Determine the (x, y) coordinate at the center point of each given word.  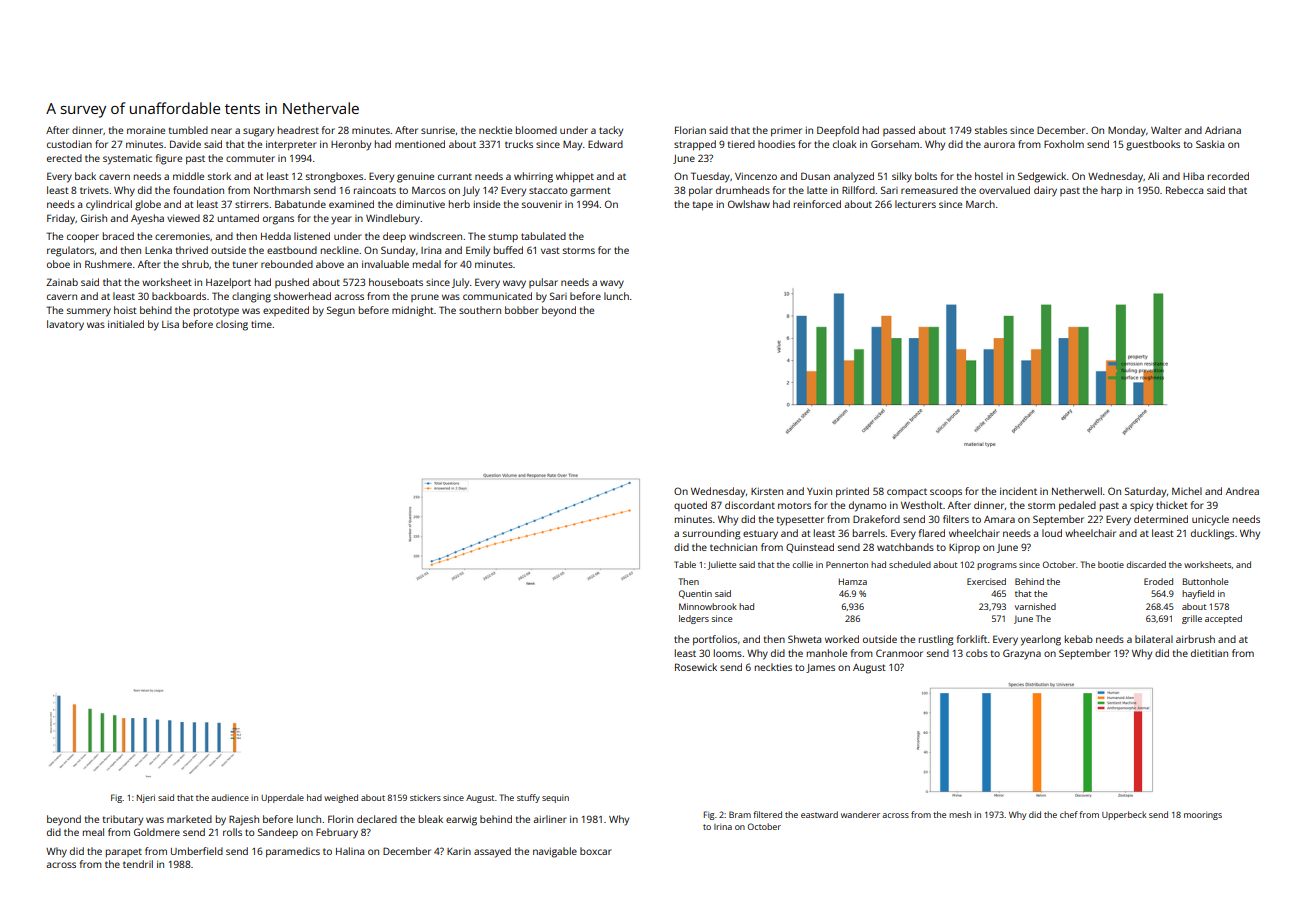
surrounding (712, 534)
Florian (690, 130)
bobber (522, 310)
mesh (960, 814)
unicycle (1210, 520)
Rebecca (1184, 190)
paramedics (293, 852)
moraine (146, 130)
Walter (1166, 130)
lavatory (65, 325)
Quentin (695, 594)
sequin (555, 799)
